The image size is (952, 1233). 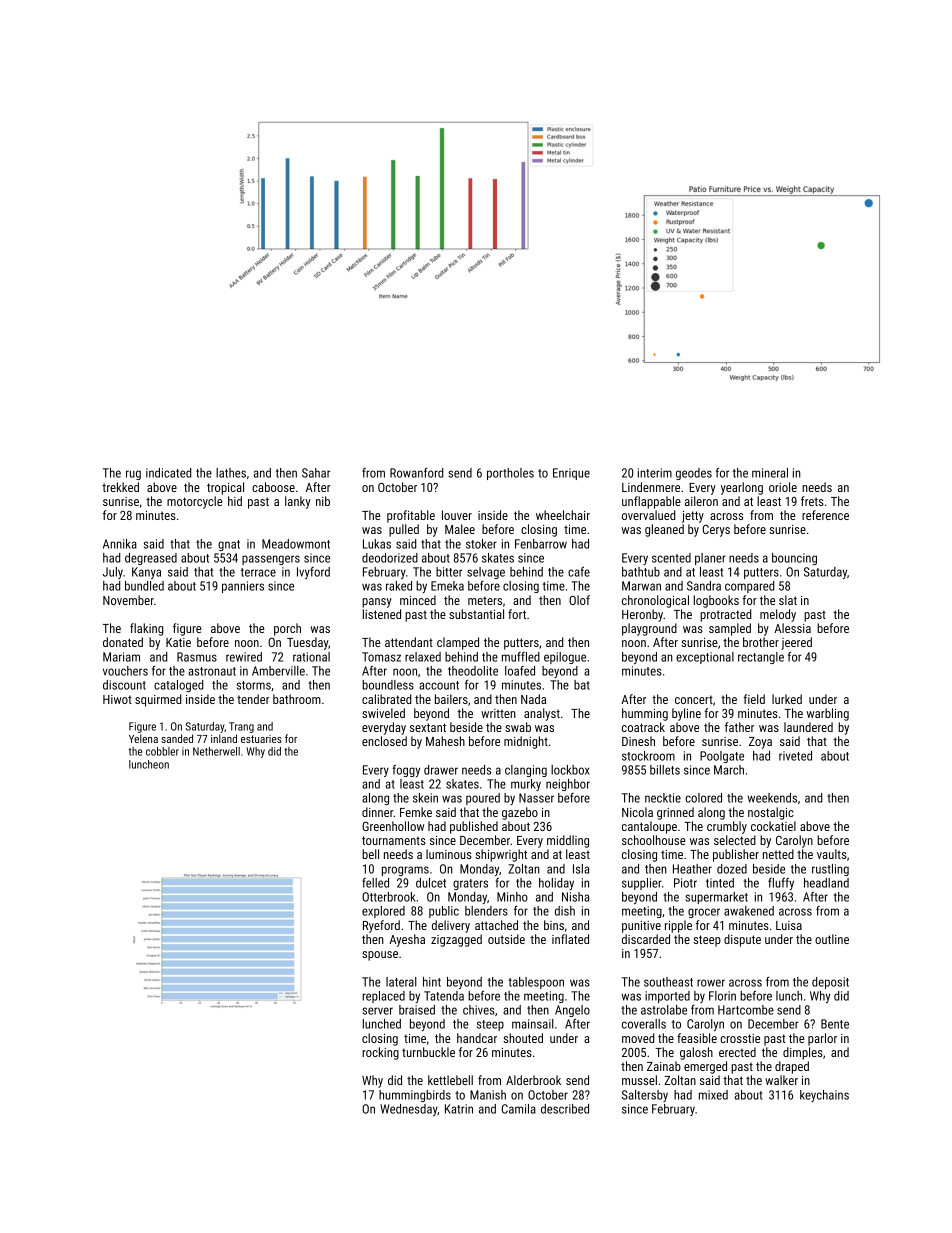 What do you see at coordinates (772, 798) in the screenshot?
I see `weekends` at bounding box center [772, 798].
